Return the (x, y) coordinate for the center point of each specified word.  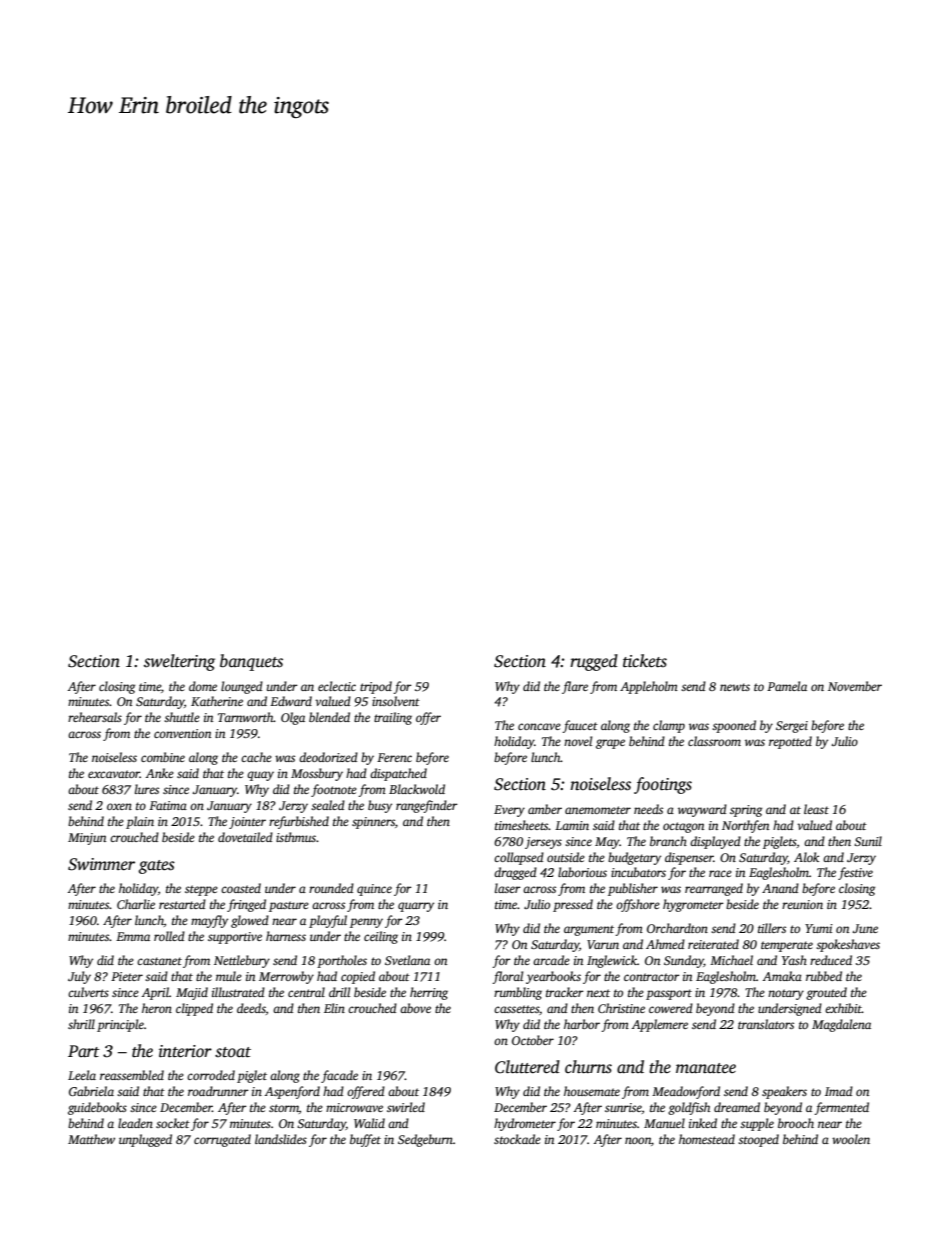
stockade (517, 1139)
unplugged (145, 1140)
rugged (594, 662)
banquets (251, 662)
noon (638, 1140)
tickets (645, 661)
